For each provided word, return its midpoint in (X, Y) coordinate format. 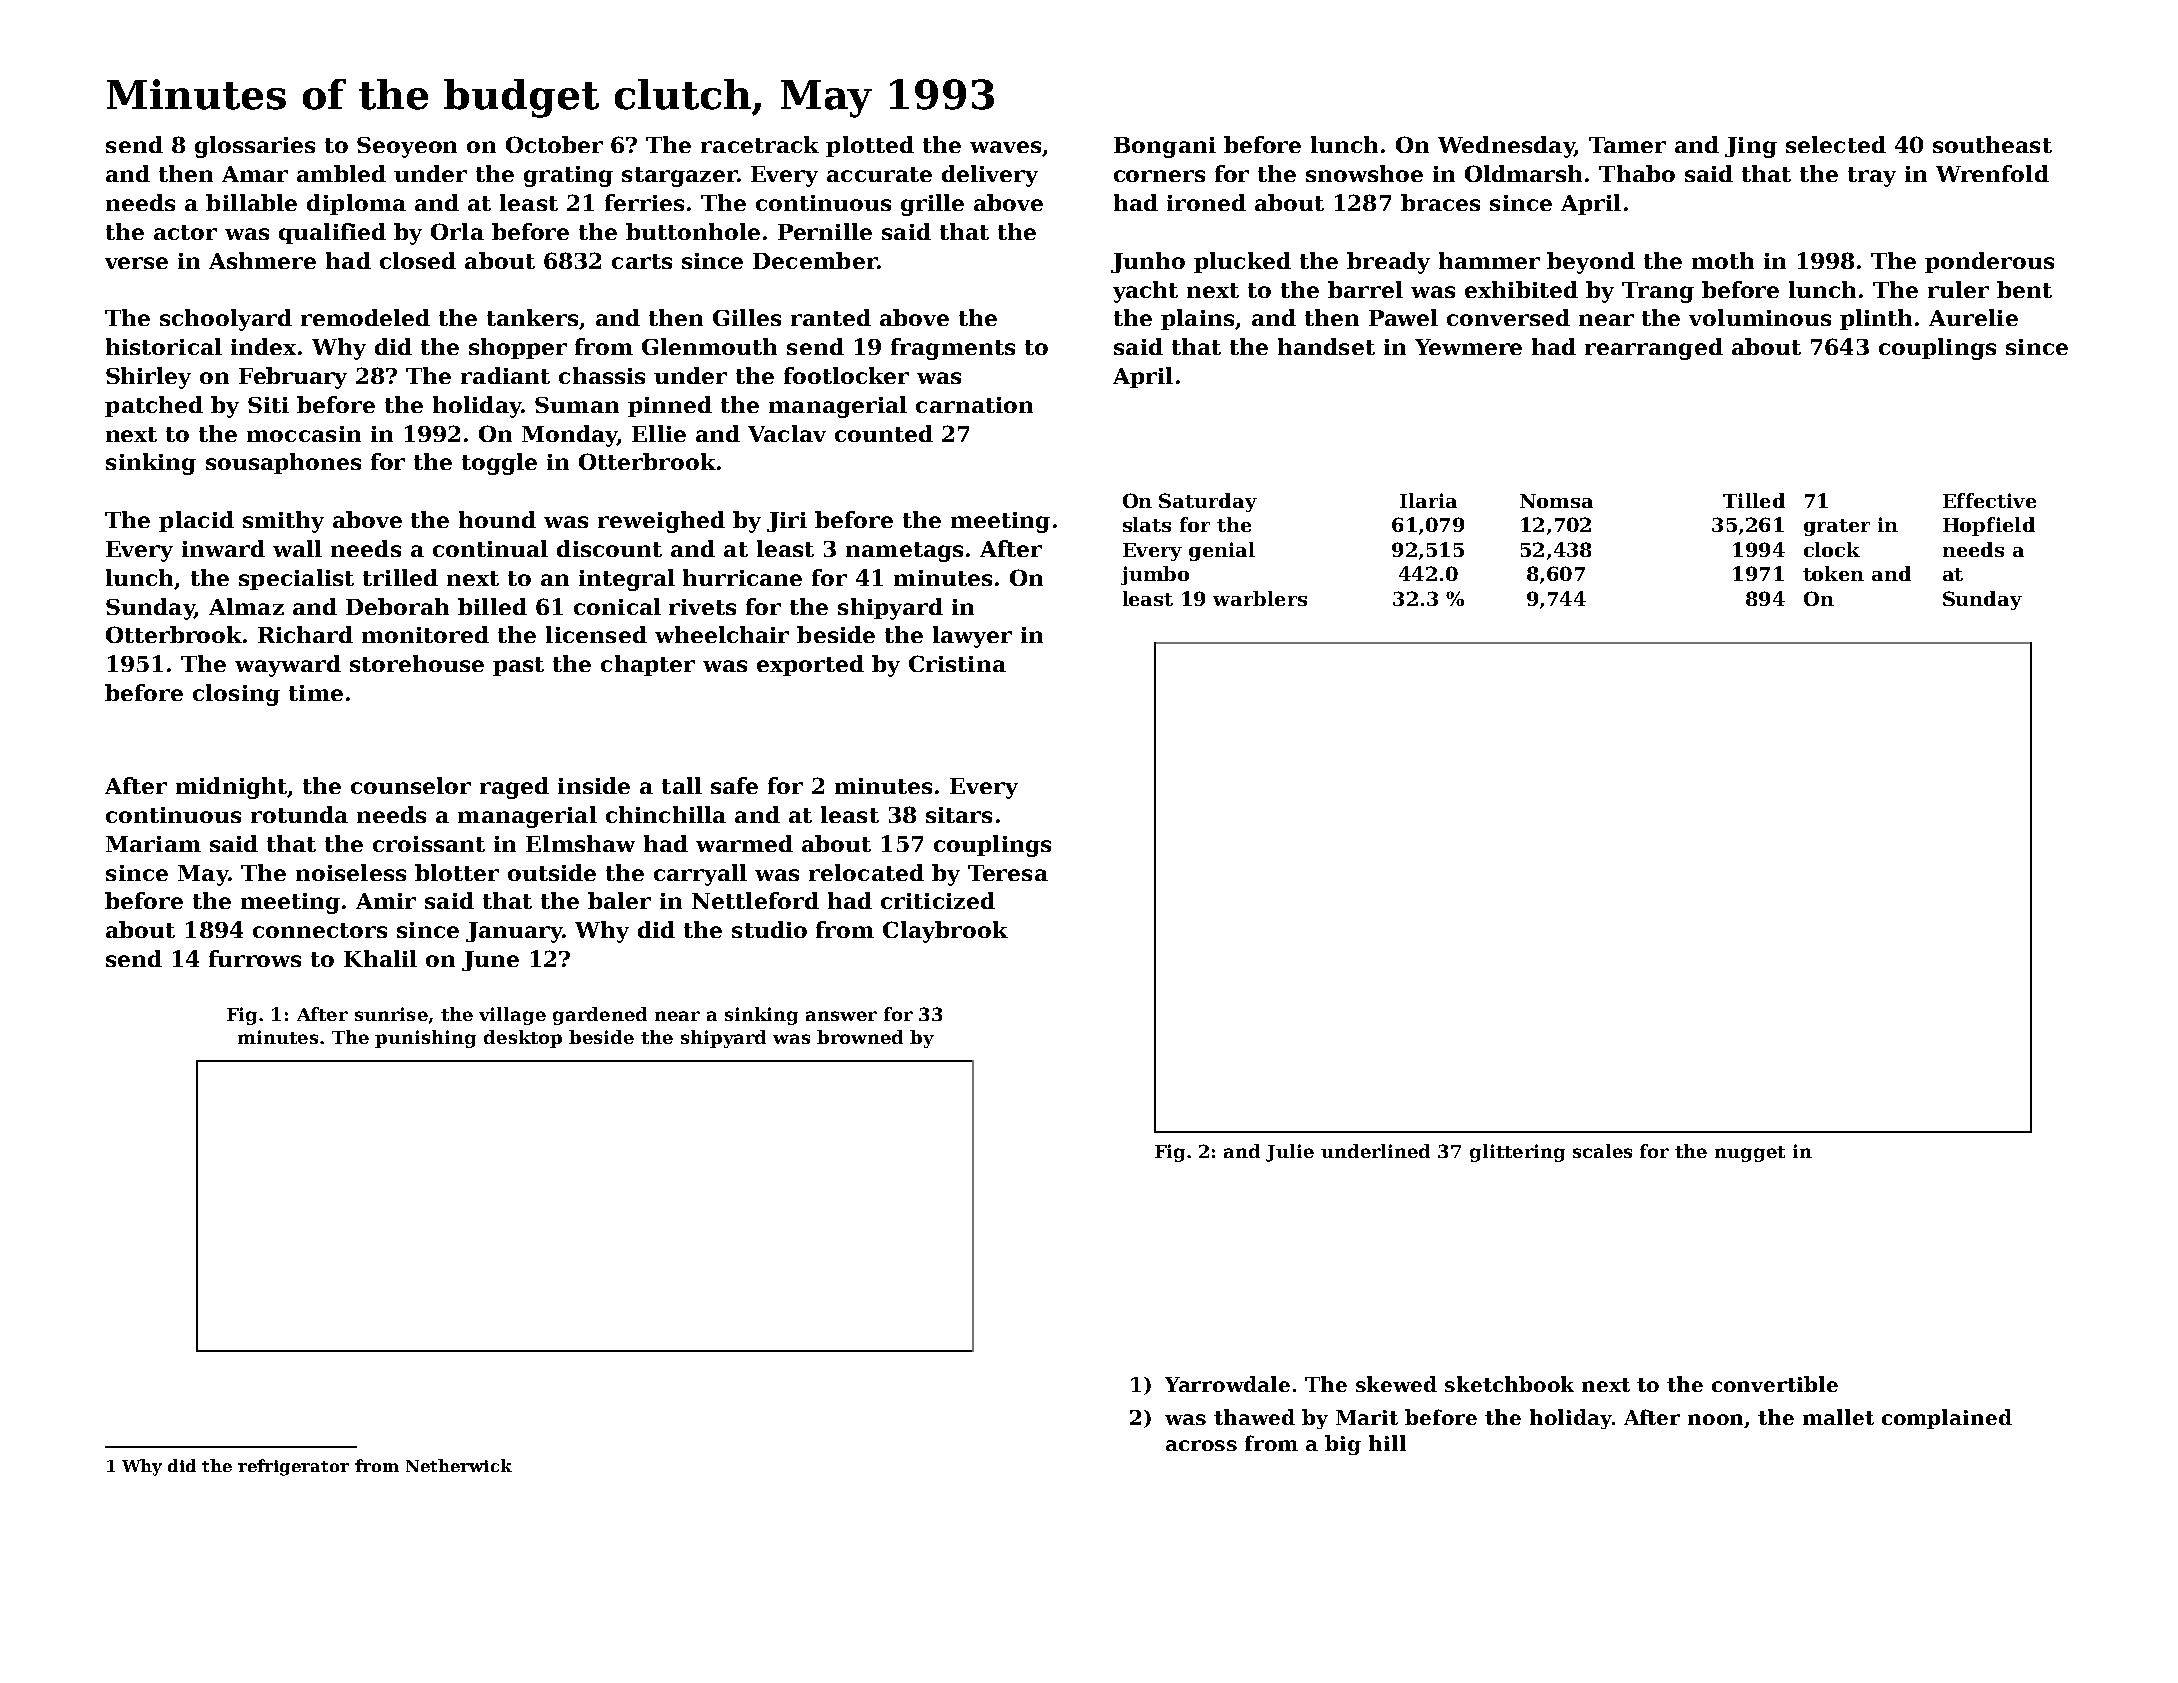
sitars (959, 815)
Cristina (957, 663)
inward (223, 548)
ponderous (1989, 262)
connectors (320, 930)
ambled (341, 173)
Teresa (1008, 873)
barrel (1365, 289)
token (1833, 573)
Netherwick (459, 1465)
